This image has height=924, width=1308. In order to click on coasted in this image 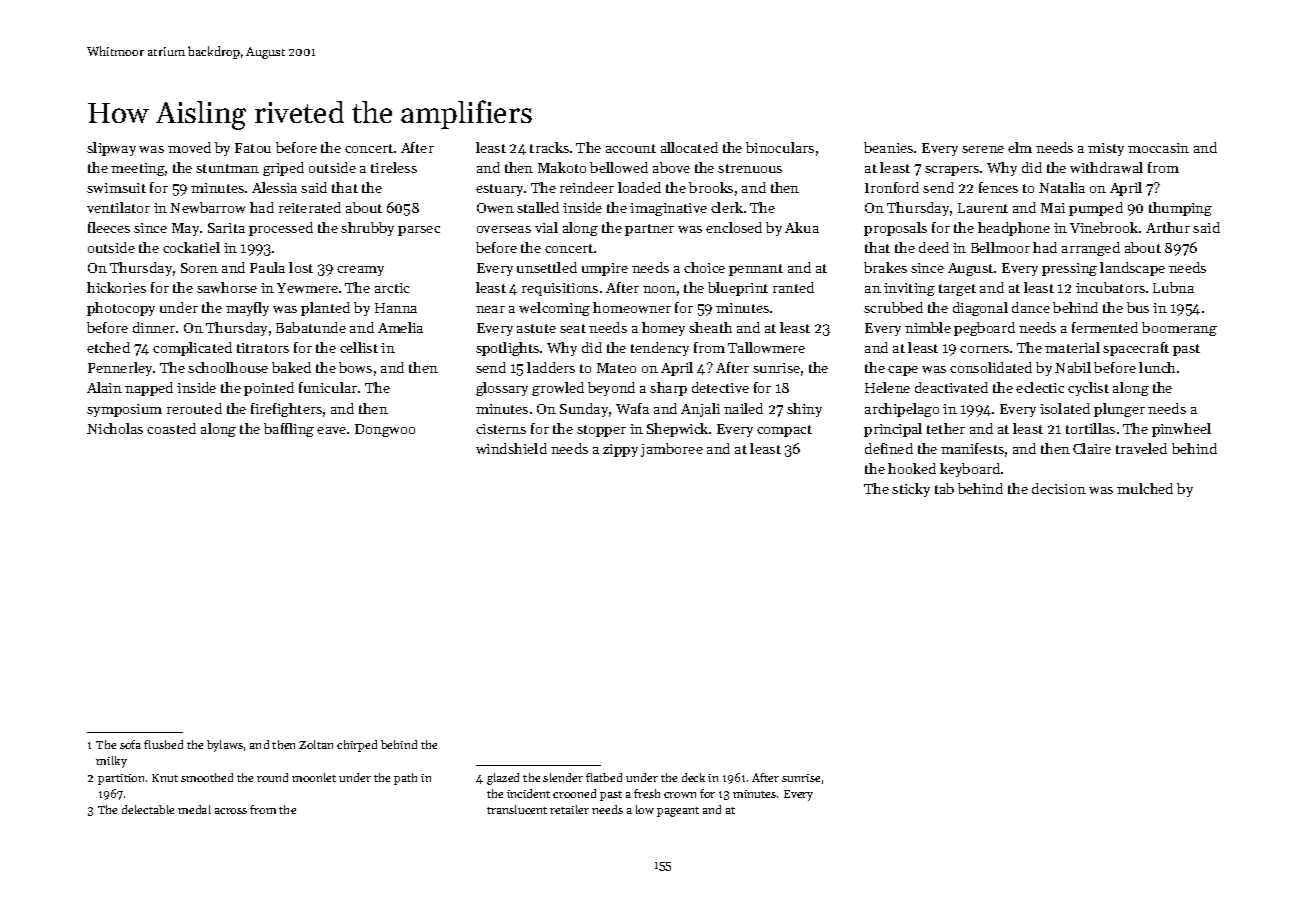, I will do `click(171, 428)`.
